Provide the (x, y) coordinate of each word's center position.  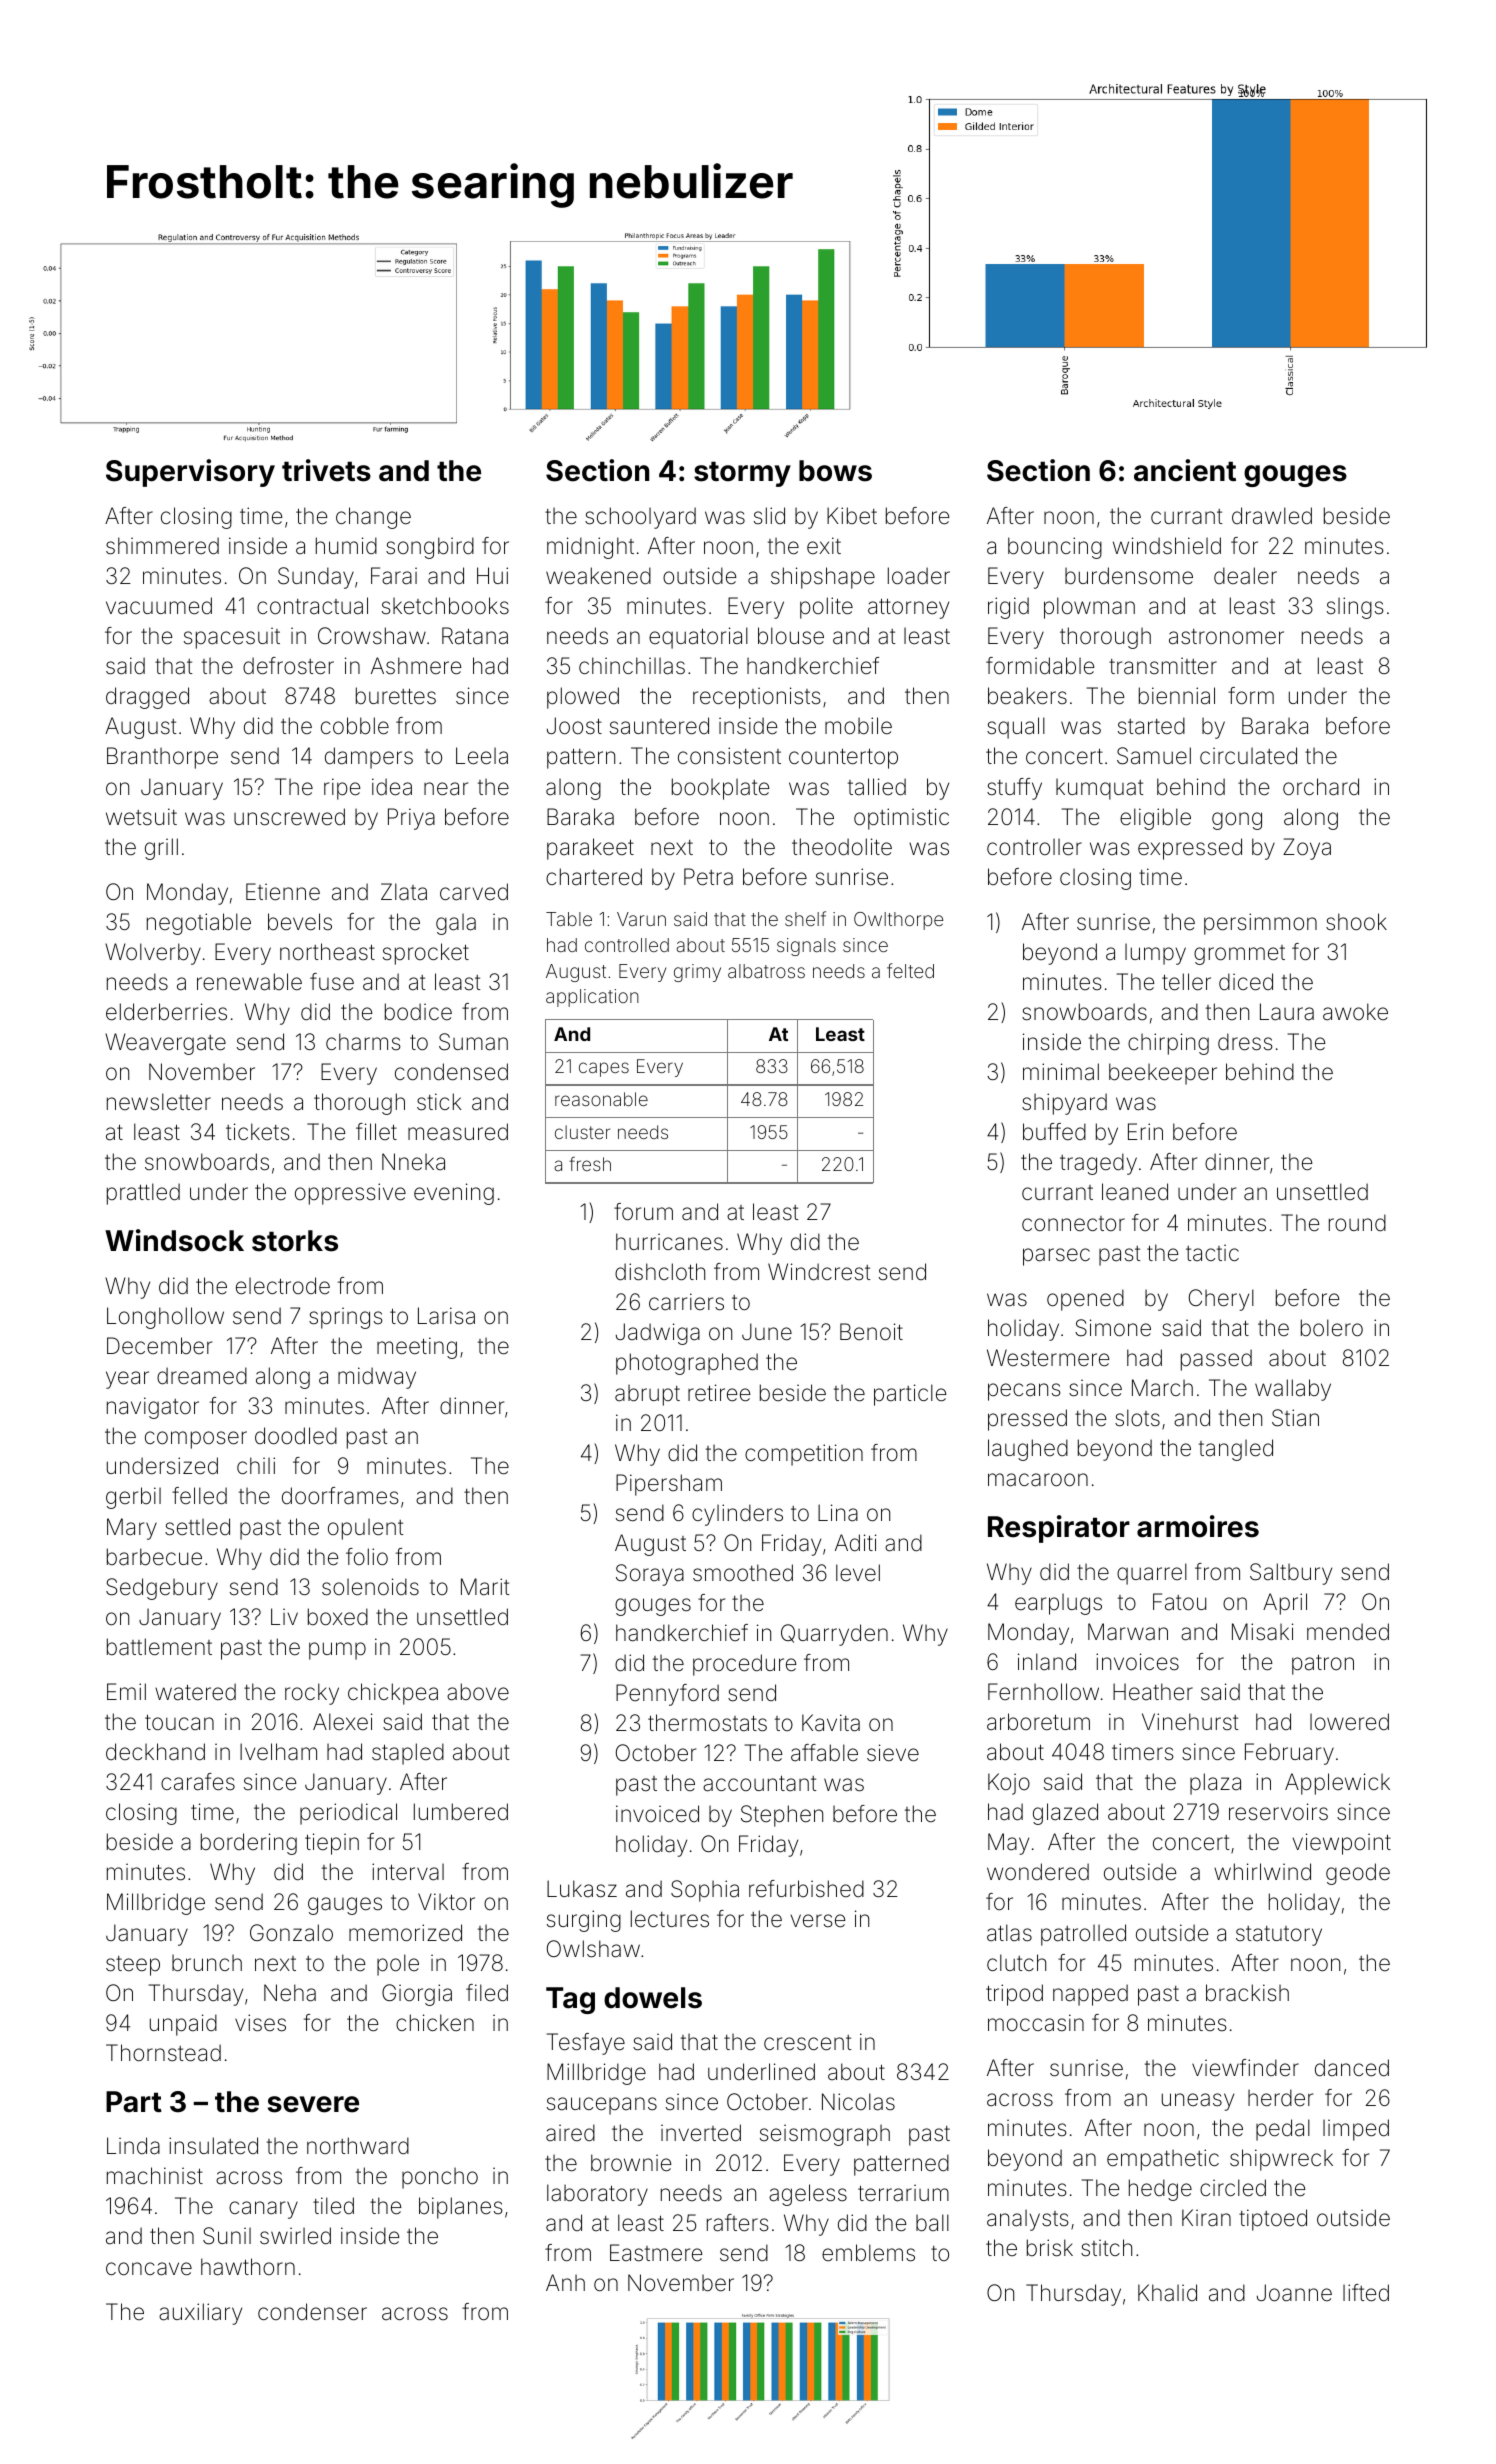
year (127, 1380)
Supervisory (190, 473)
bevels (300, 922)
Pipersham (669, 1485)
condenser (312, 2312)
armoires (1198, 1526)
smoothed (743, 1573)
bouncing (1055, 548)
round (1357, 1222)
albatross (766, 971)
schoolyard (640, 518)
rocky (312, 1694)
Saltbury (1291, 1574)
